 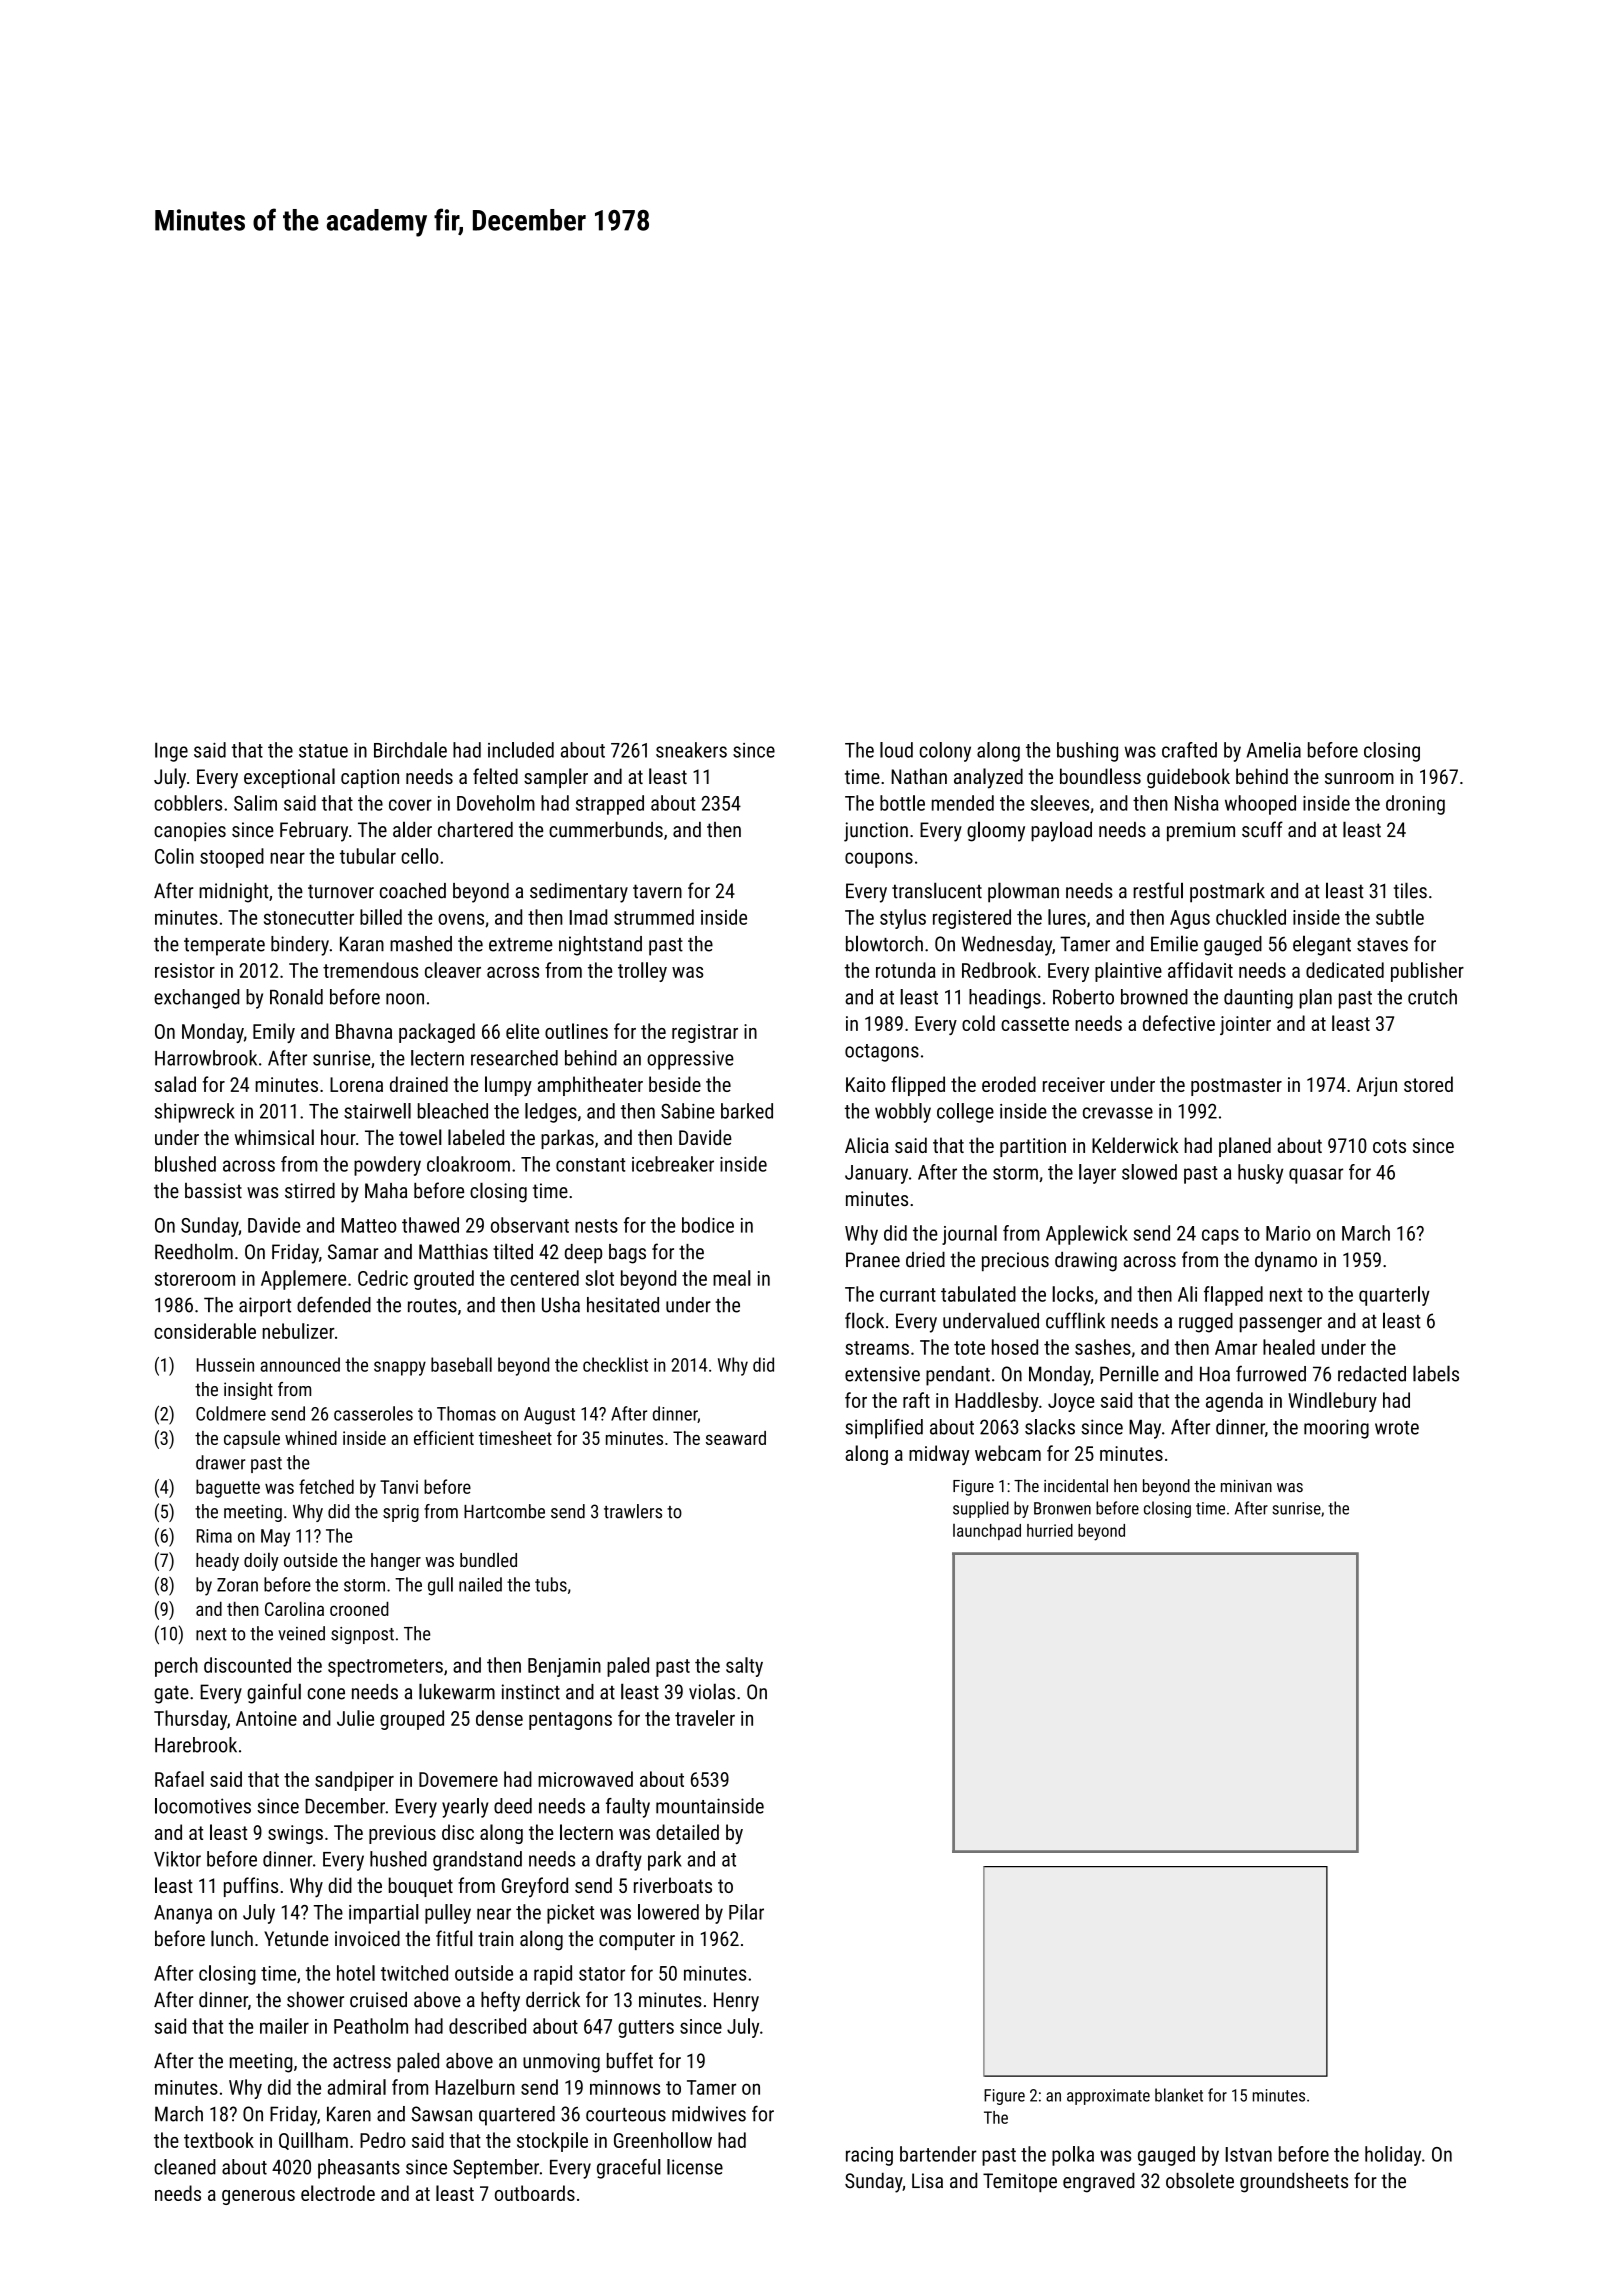 I want to click on generous, so click(x=258, y=2197).
